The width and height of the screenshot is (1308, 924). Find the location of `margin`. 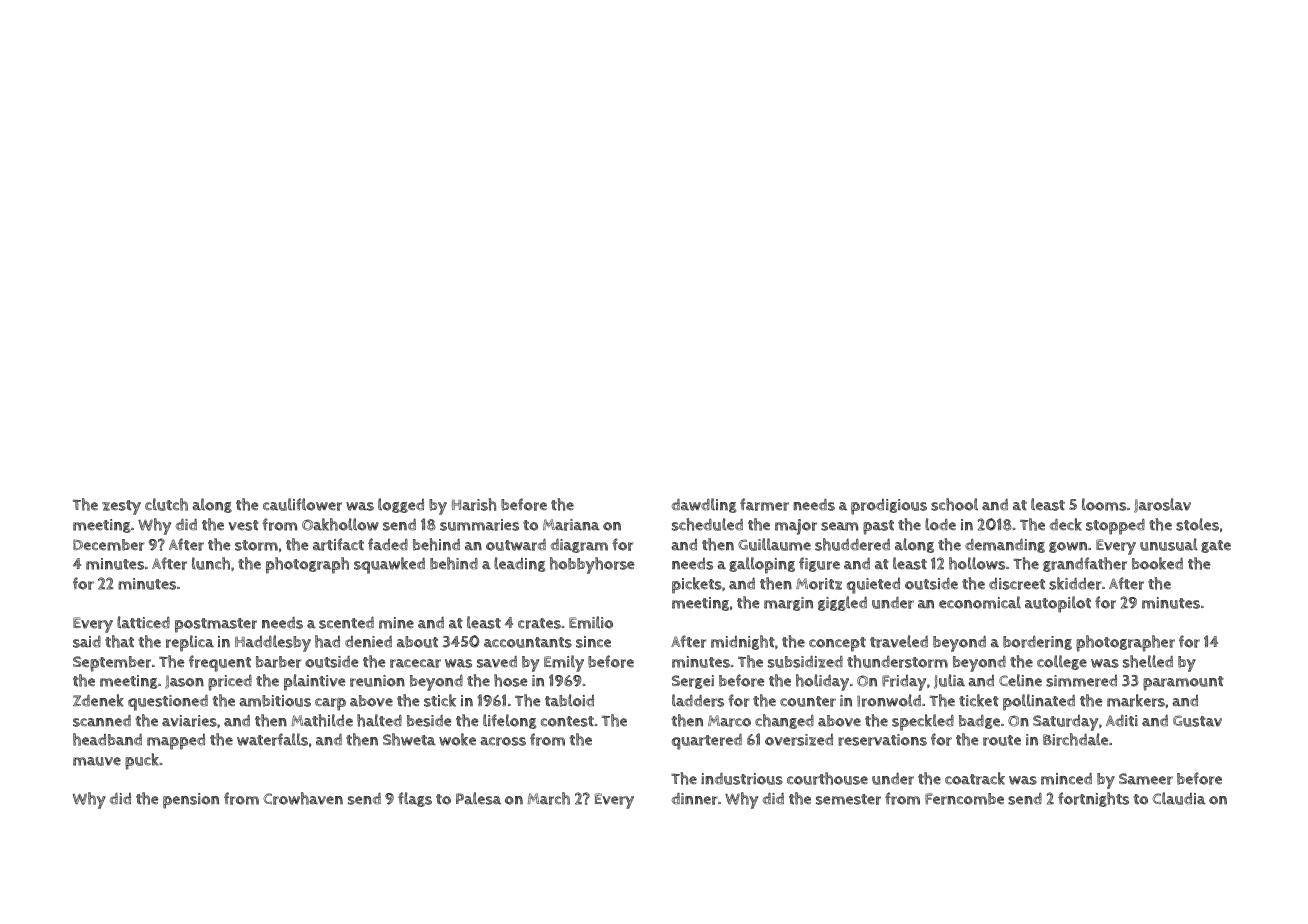

margin is located at coordinates (788, 604).
